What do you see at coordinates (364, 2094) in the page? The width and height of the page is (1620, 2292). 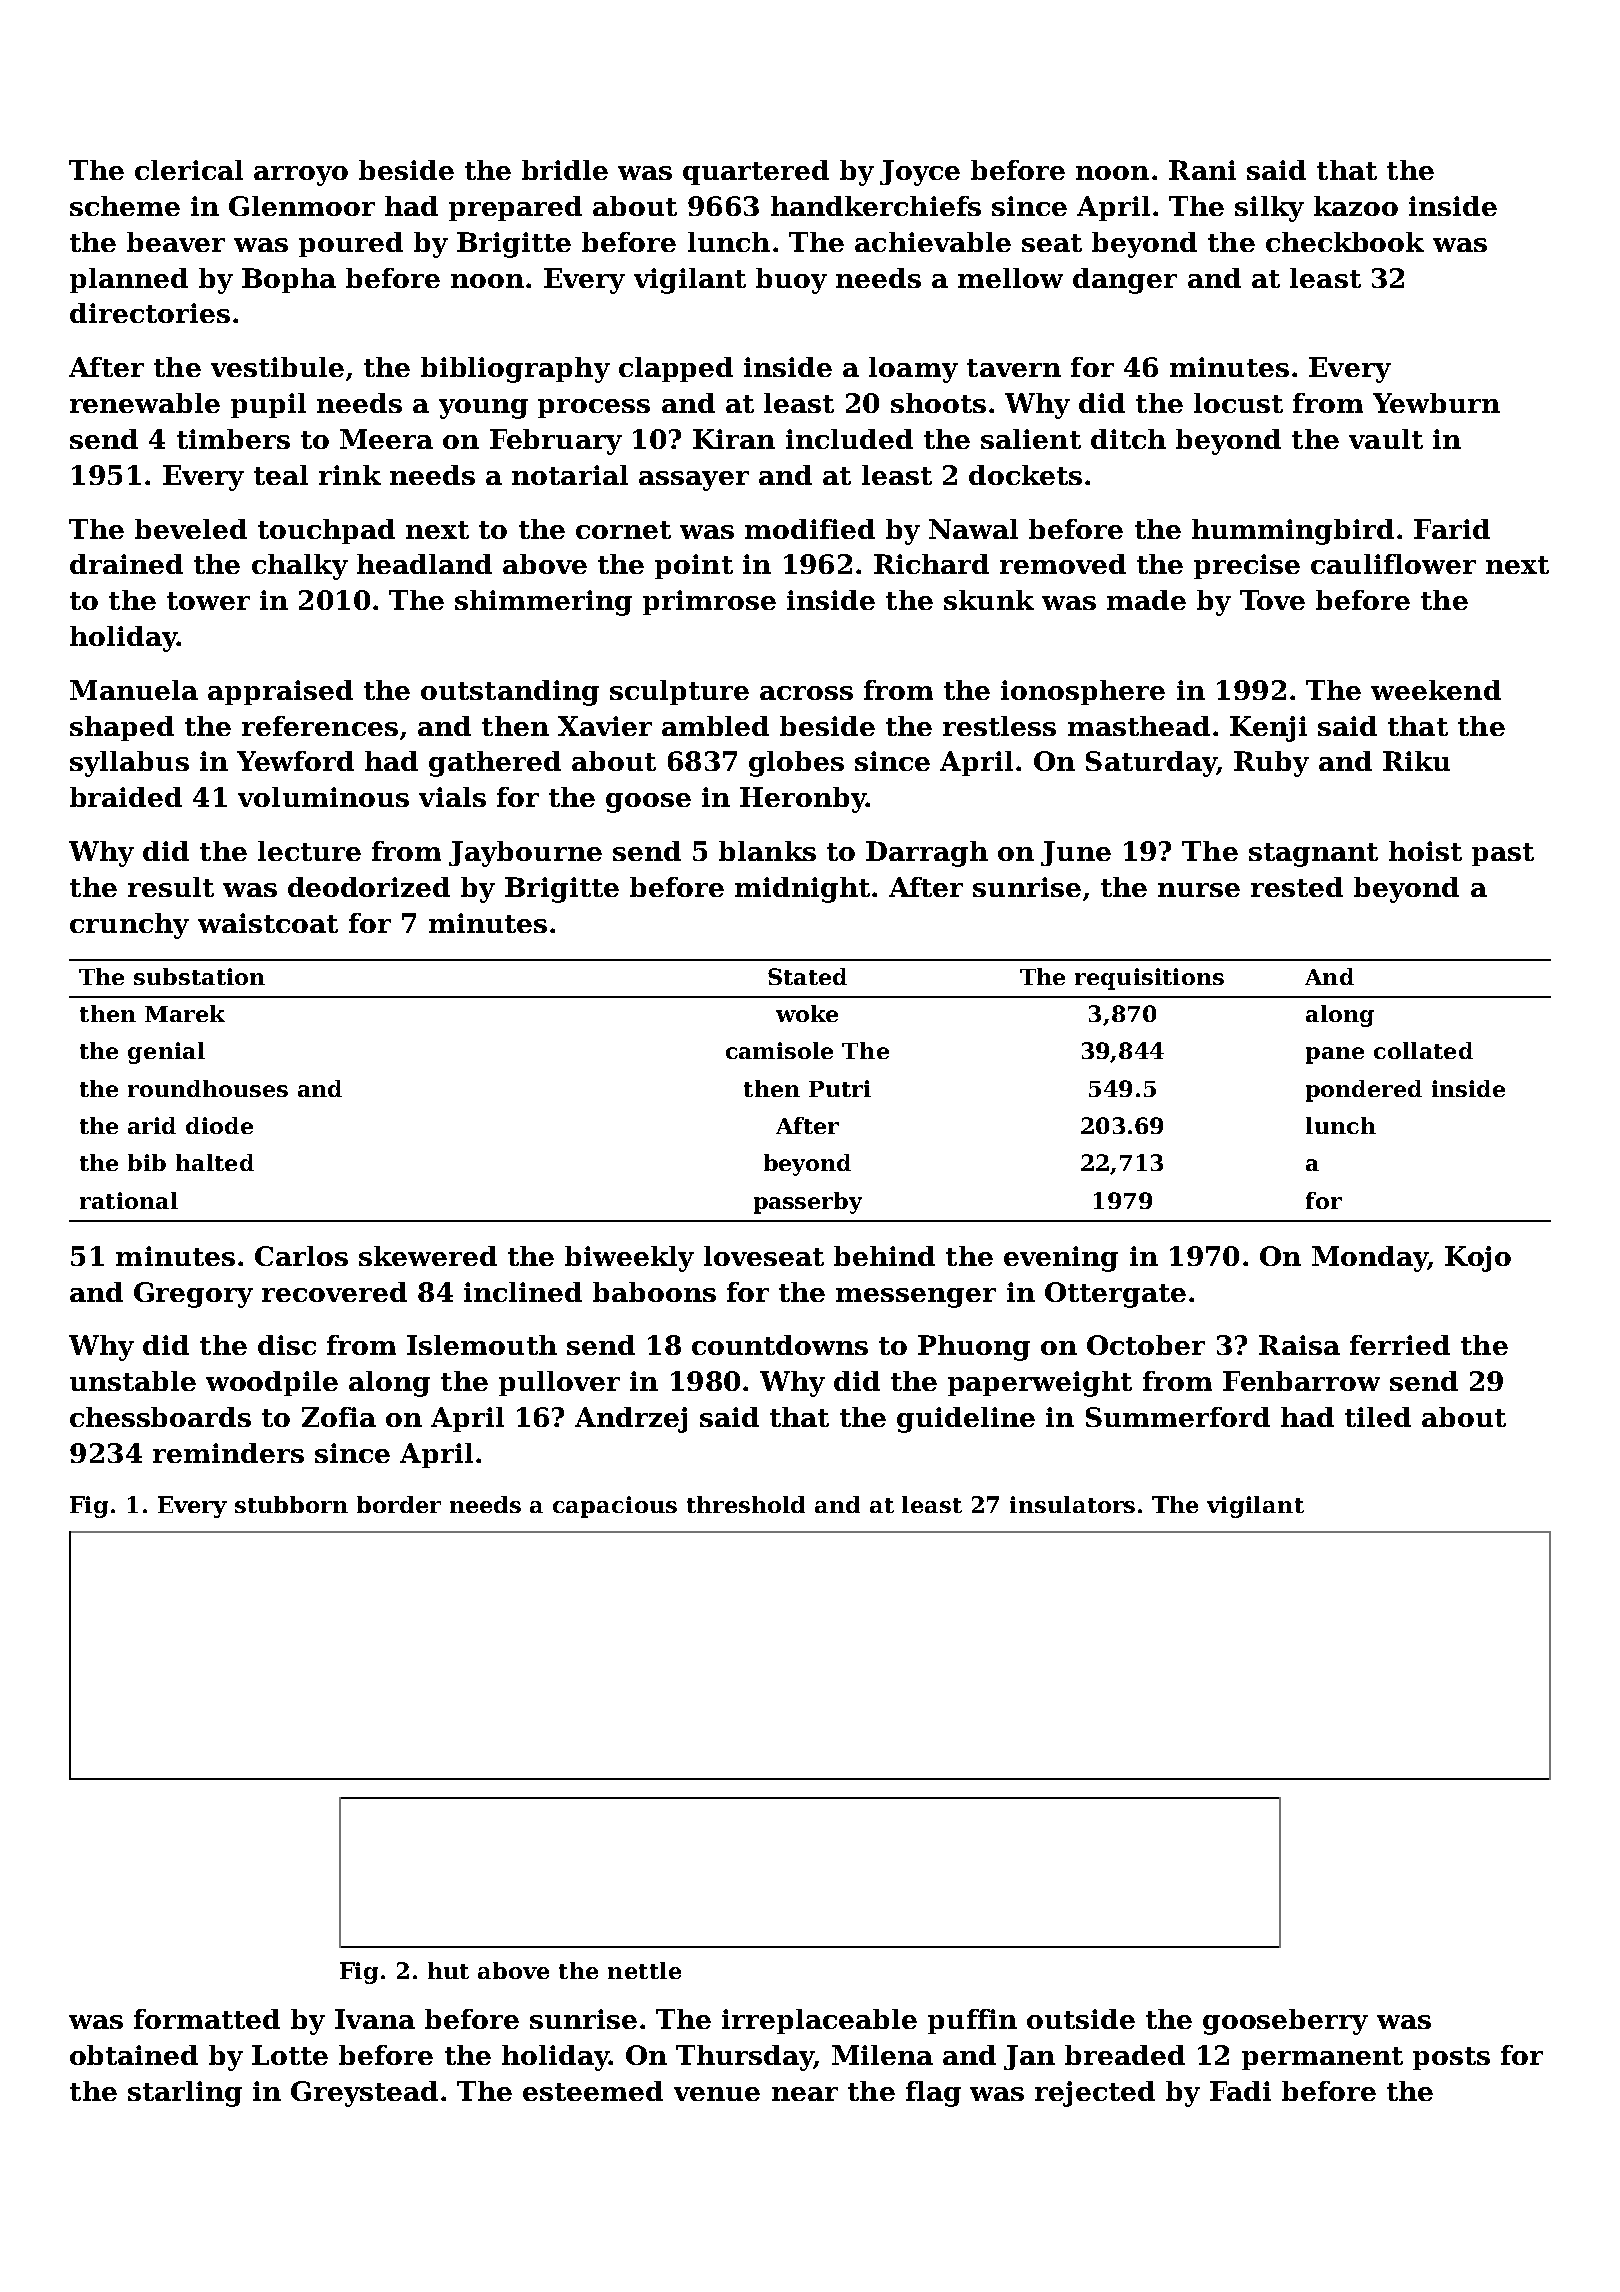 I see `Greystead` at bounding box center [364, 2094].
